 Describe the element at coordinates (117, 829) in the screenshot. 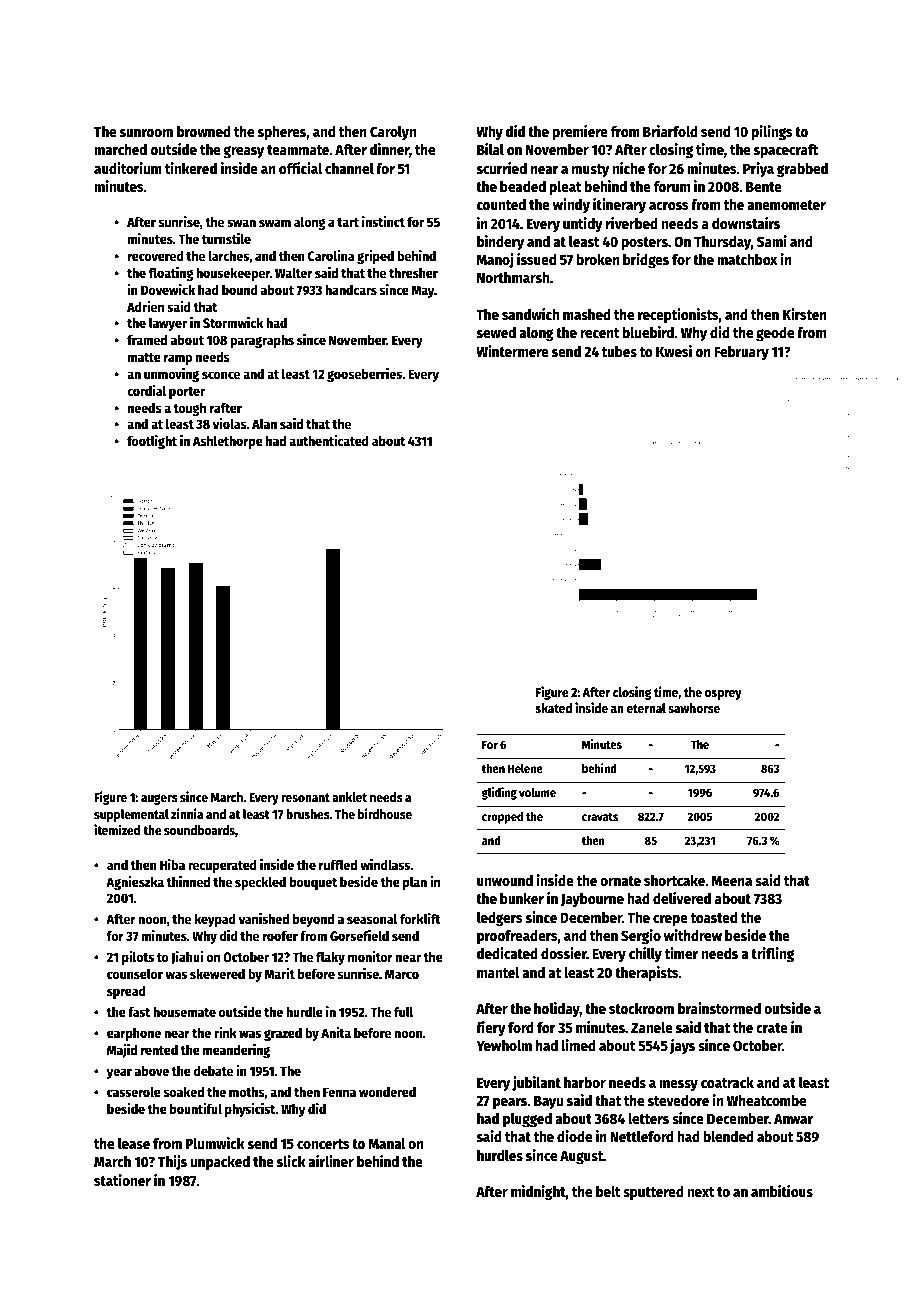

I see `itemized` at that location.
